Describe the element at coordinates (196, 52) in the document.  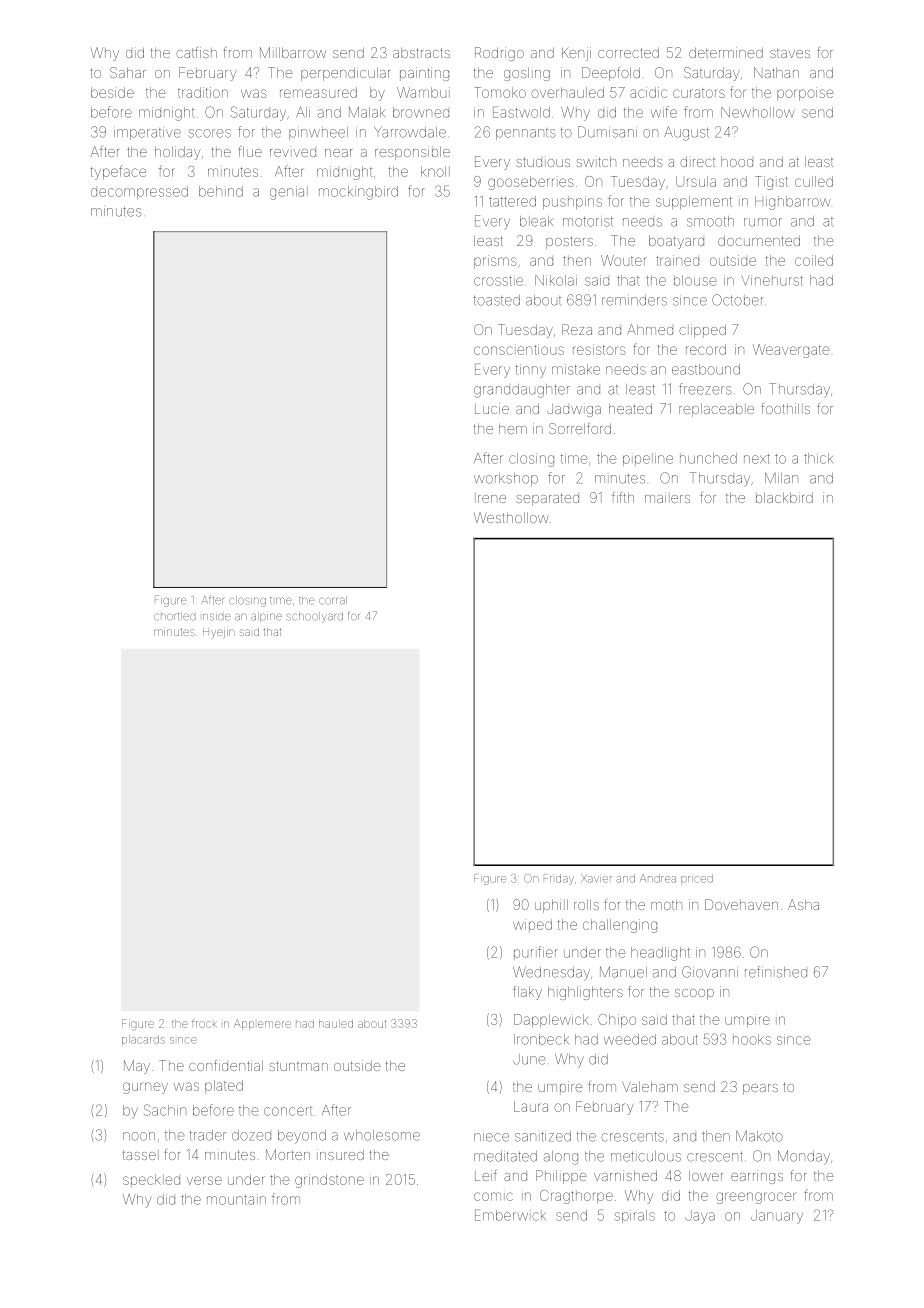
I see `catfish` at that location.
